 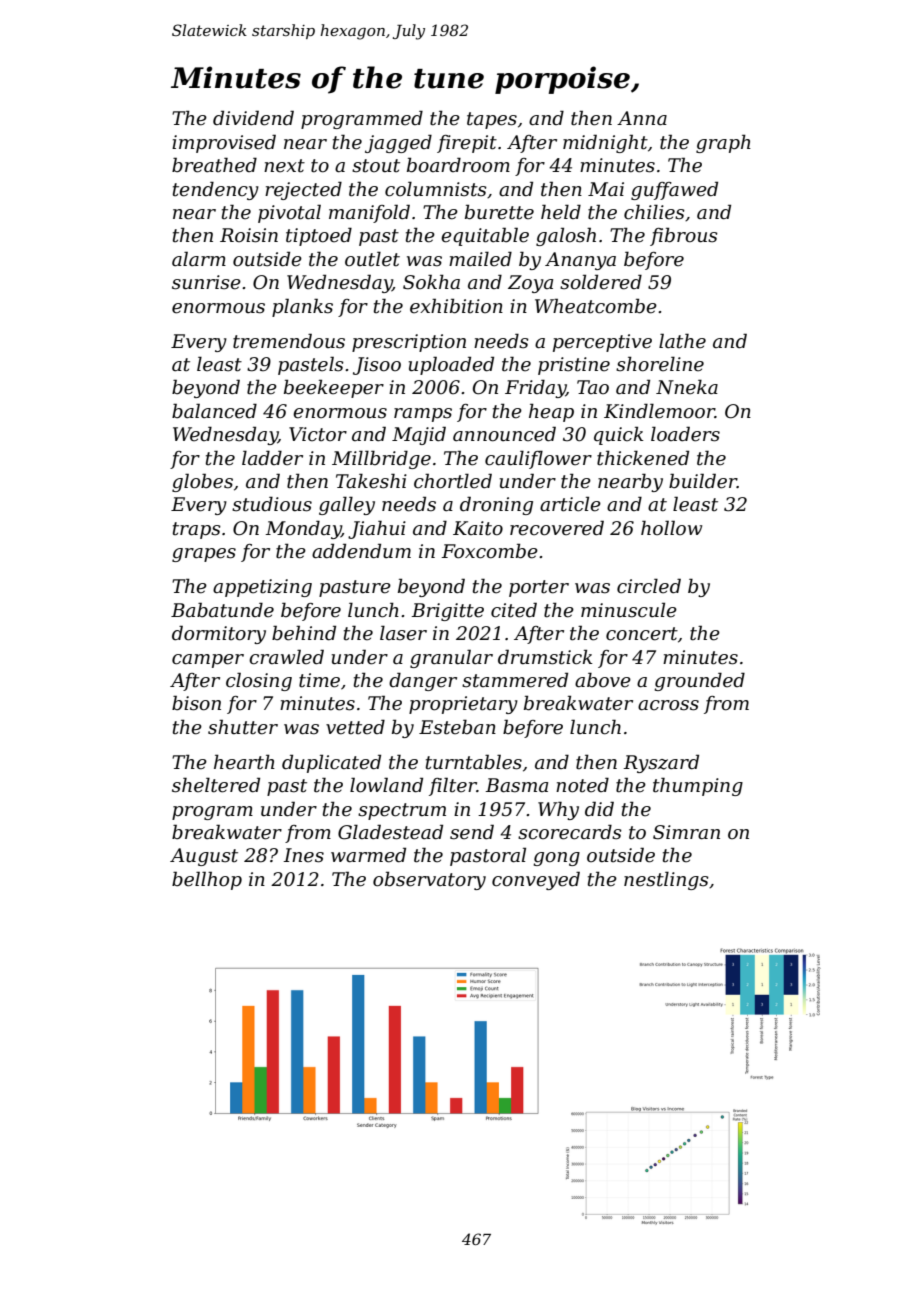 I want to click on shoreline, so click(x=660, y=364).
